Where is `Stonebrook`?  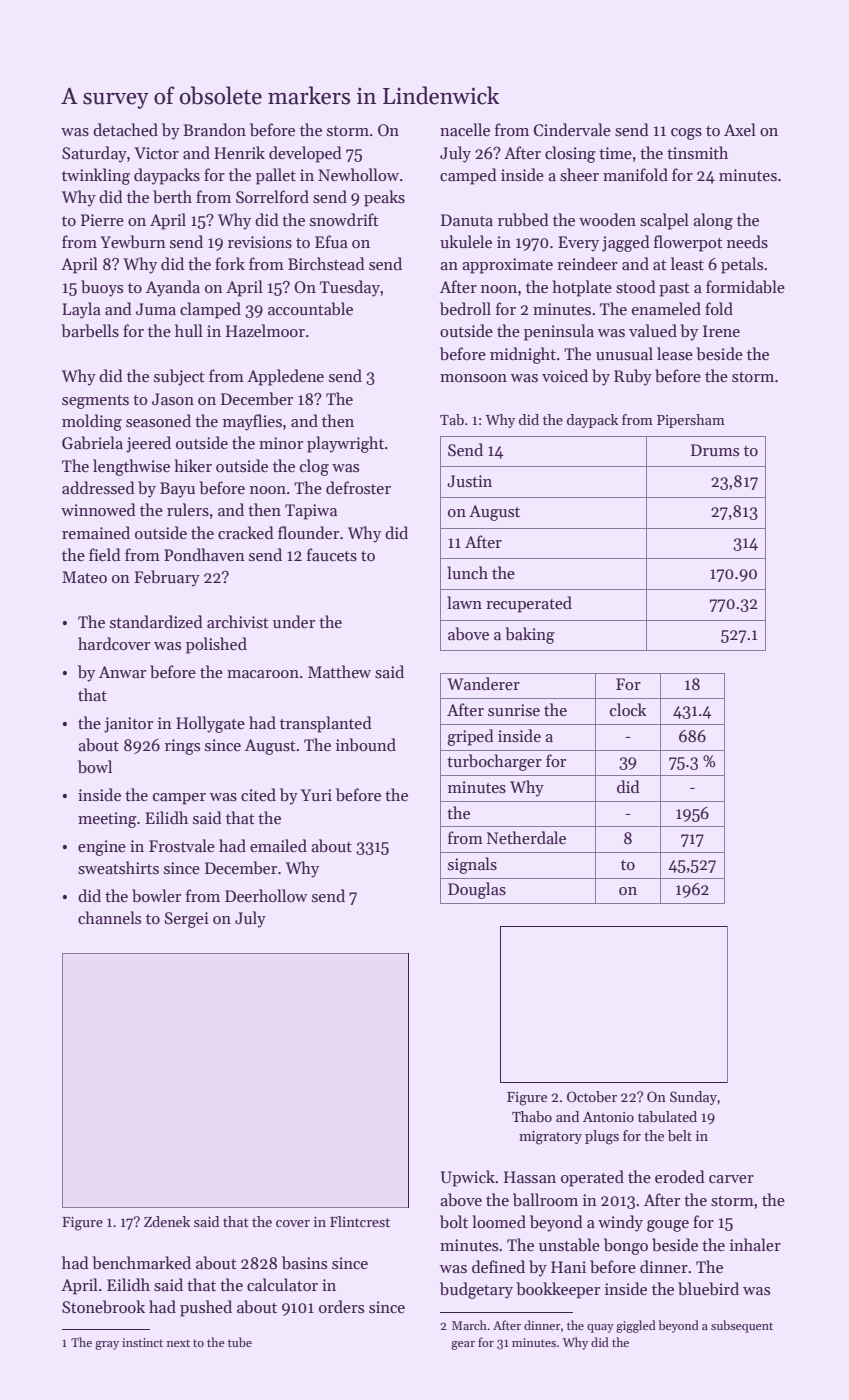 Stonebrook is located at coordinates (103, 1307).
